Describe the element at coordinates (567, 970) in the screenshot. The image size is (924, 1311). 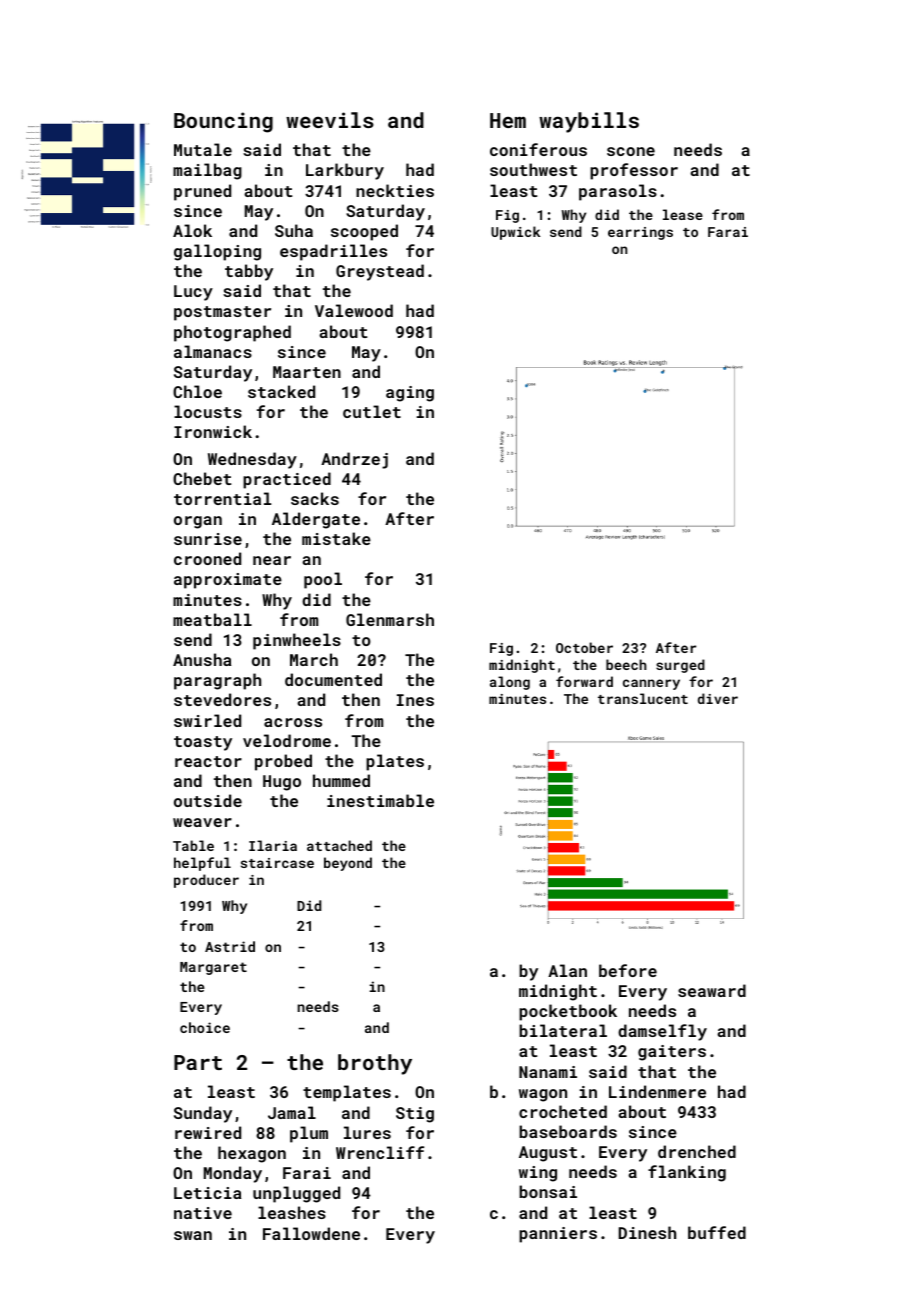
I see `Alan` at that location.
